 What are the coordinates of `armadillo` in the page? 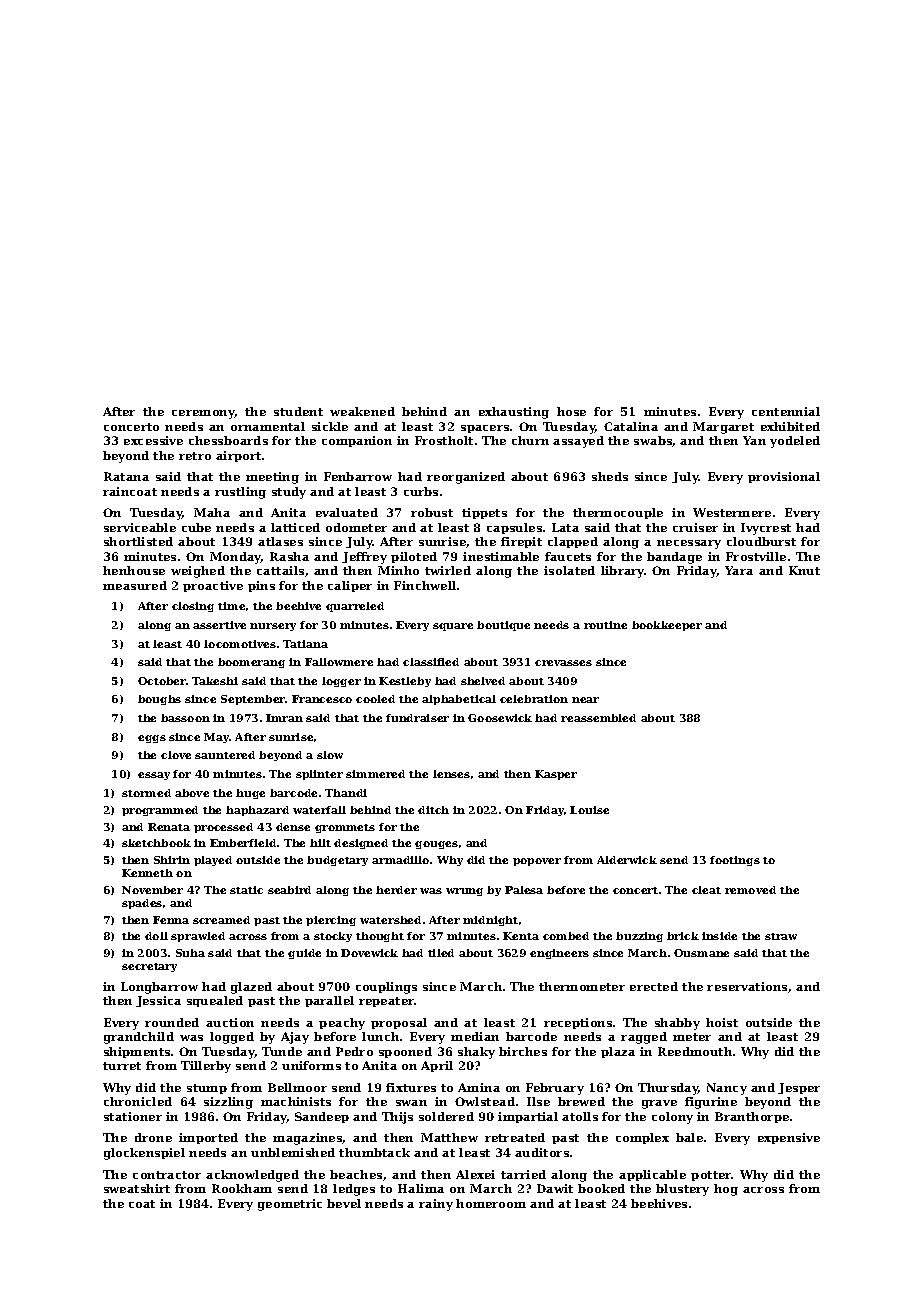 It's located at (400, 860).
